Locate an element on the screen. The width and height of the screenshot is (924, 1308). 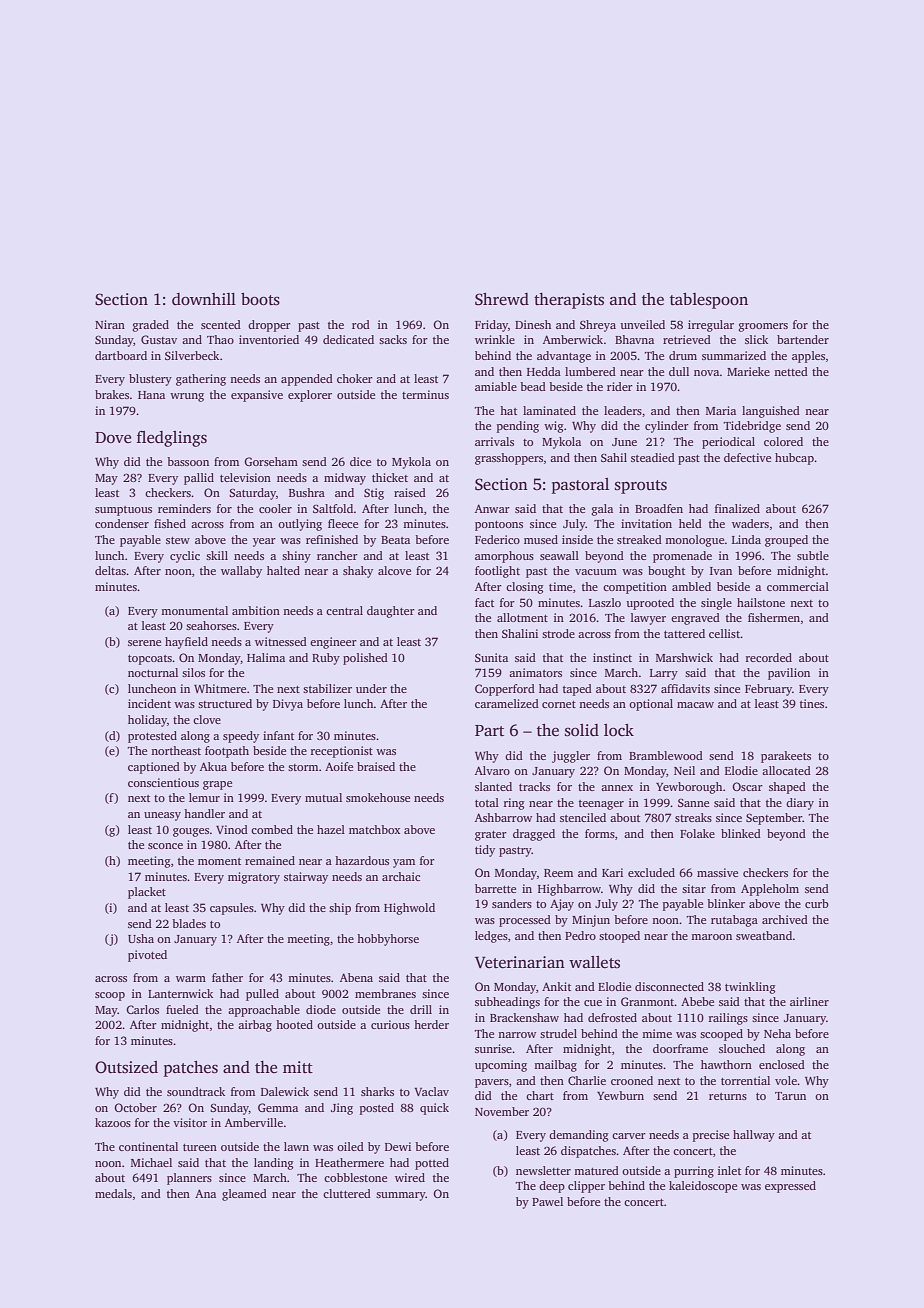
strode is located at coordinates (558, 633).
